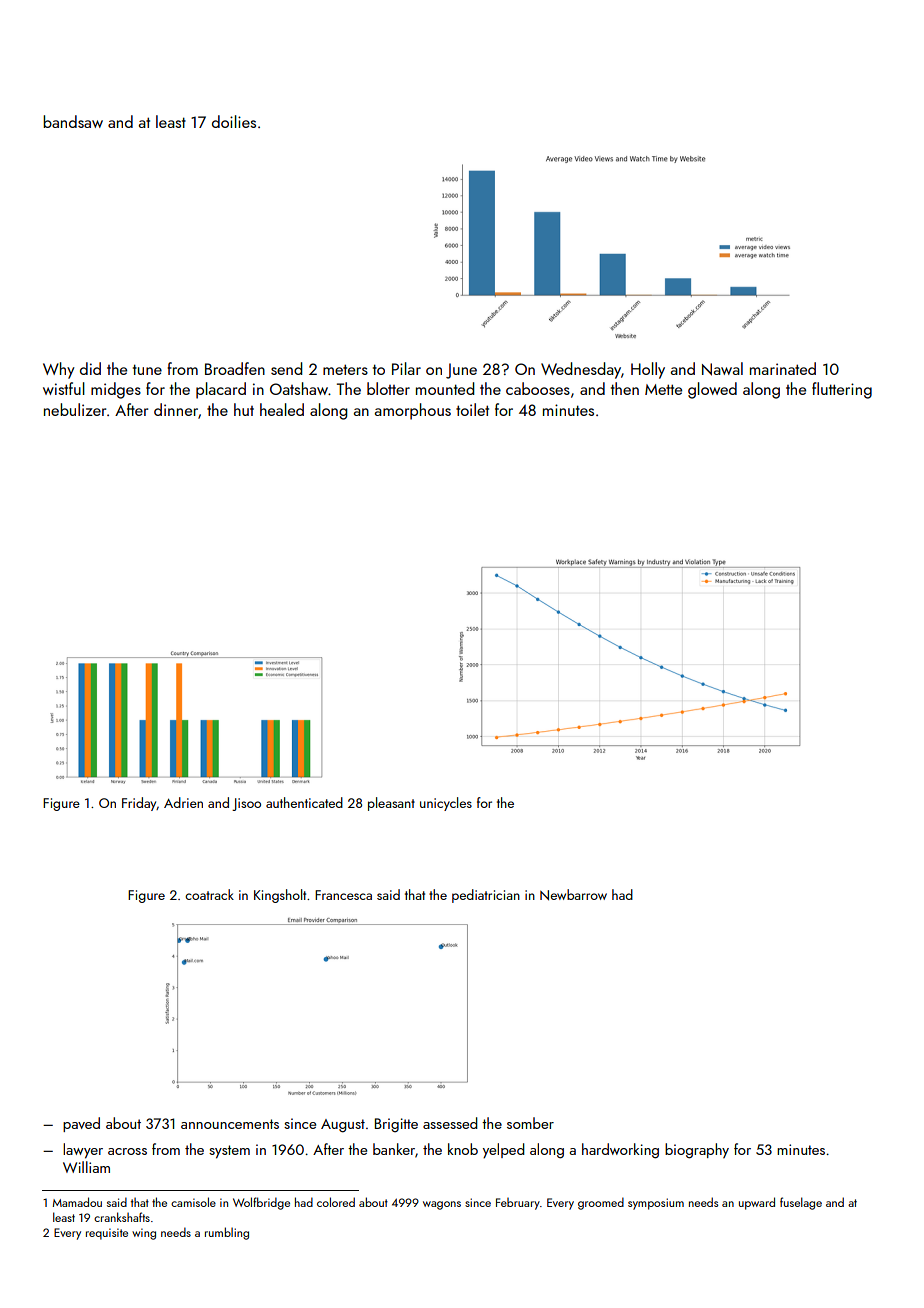 The height and width of the screenshot is (1308, 924). What do you see at coordinates (712, 390) in the screenshot?
I see `glowed` at bounding box center [712, 390].
